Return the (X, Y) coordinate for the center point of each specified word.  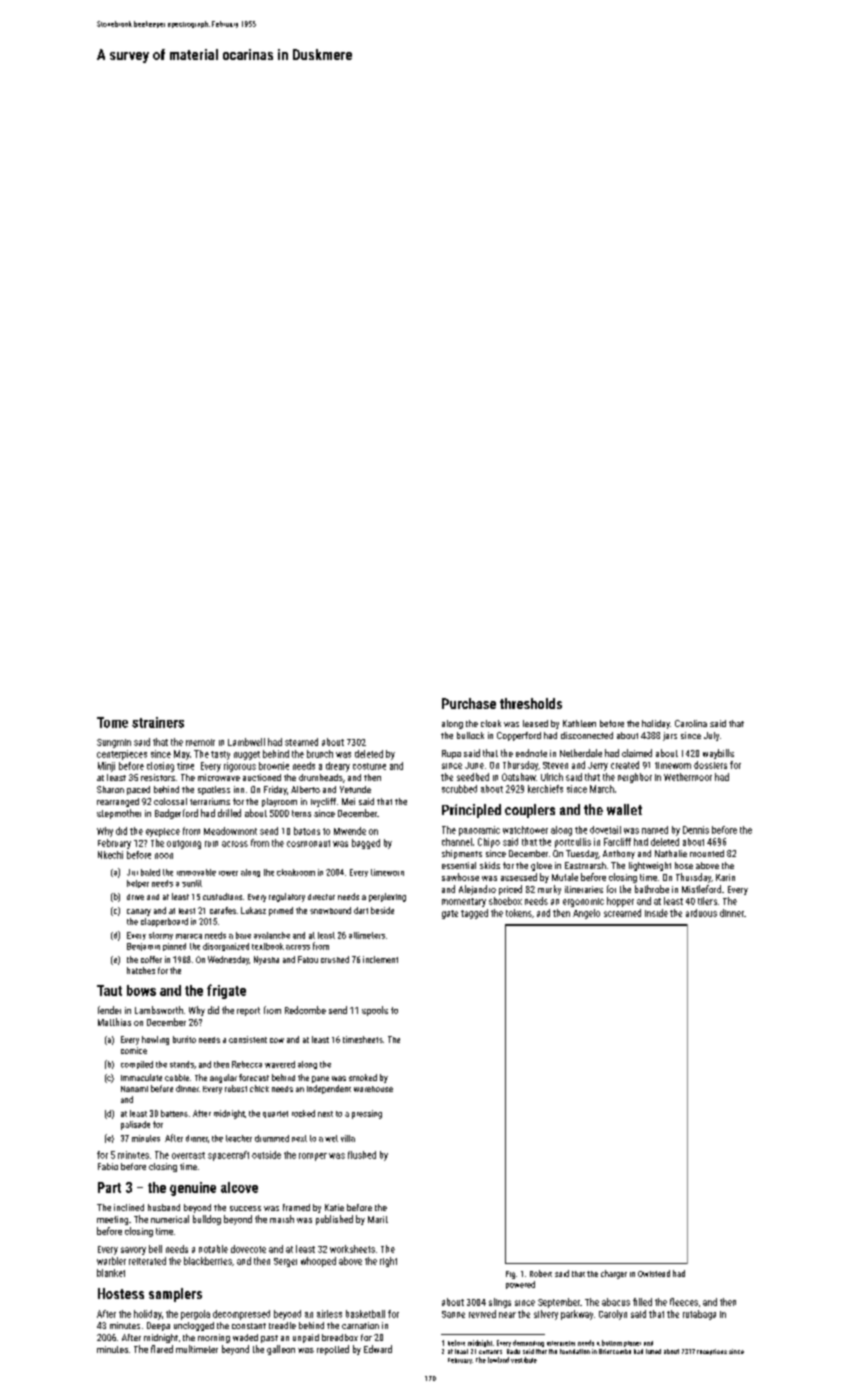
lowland (498, 1360)
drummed (272, 1138)
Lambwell (246, 742)
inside (656, 913)
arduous (701, 913)
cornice (134, 1050)
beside (382, 910)
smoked (363, 1077)
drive (135, 897)
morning (214, 1338)
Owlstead (654, 1273)
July (711, 736)
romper (313, 1157)
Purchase (469, 703)
